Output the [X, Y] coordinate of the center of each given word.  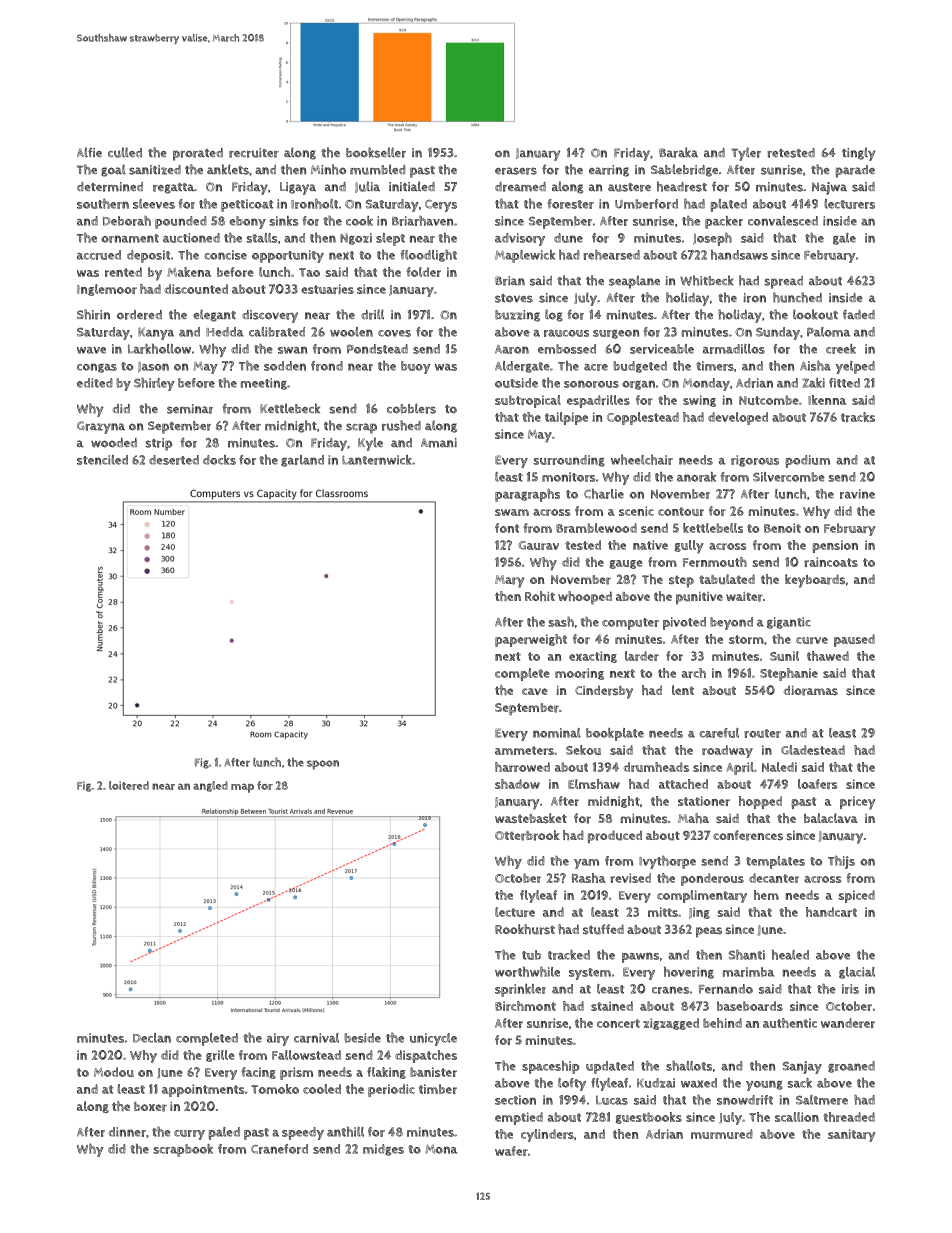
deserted [174, 460]
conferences [748, 835]
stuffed [603, 929]
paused [854, 640]
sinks [284, 221]
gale [844, 239]
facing [259, 1073]
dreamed [520, 187]
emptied [519, 1118]
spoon [323, 765]
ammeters [524, 750]
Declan [152, 1038]
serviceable [662, 349]
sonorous [591, 384]
